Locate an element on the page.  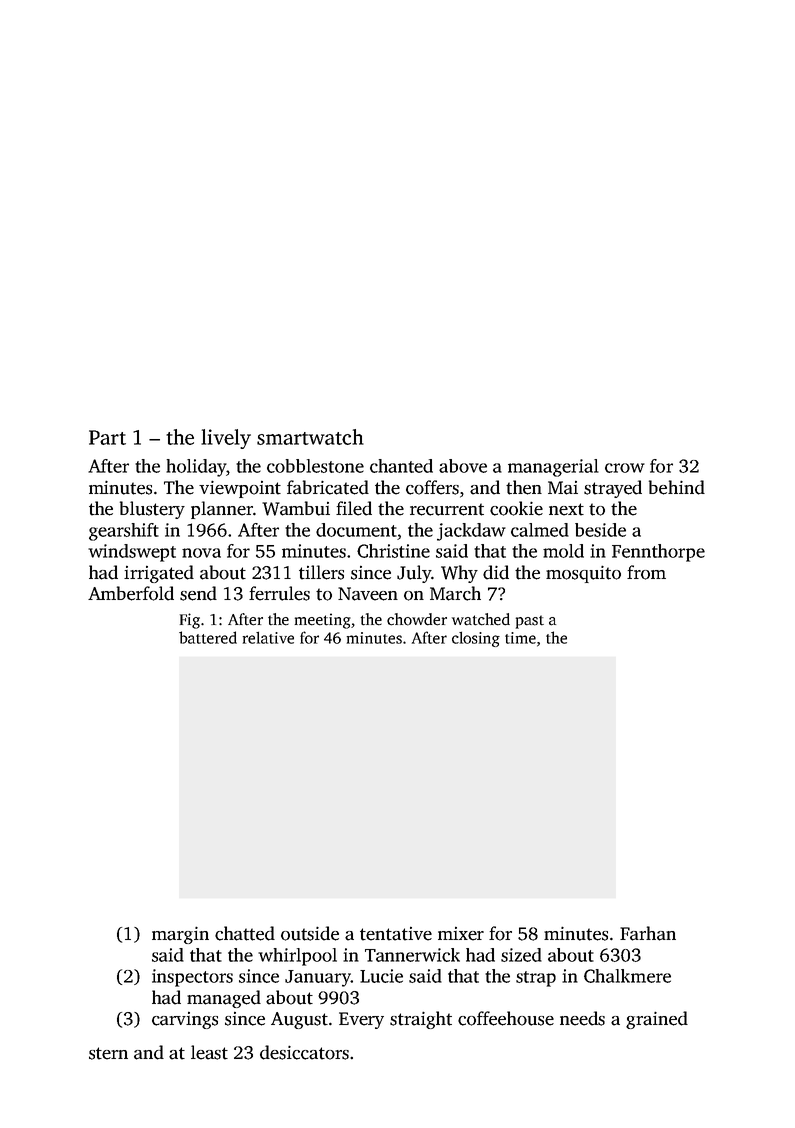
from is located at coordinates (646, 572).
